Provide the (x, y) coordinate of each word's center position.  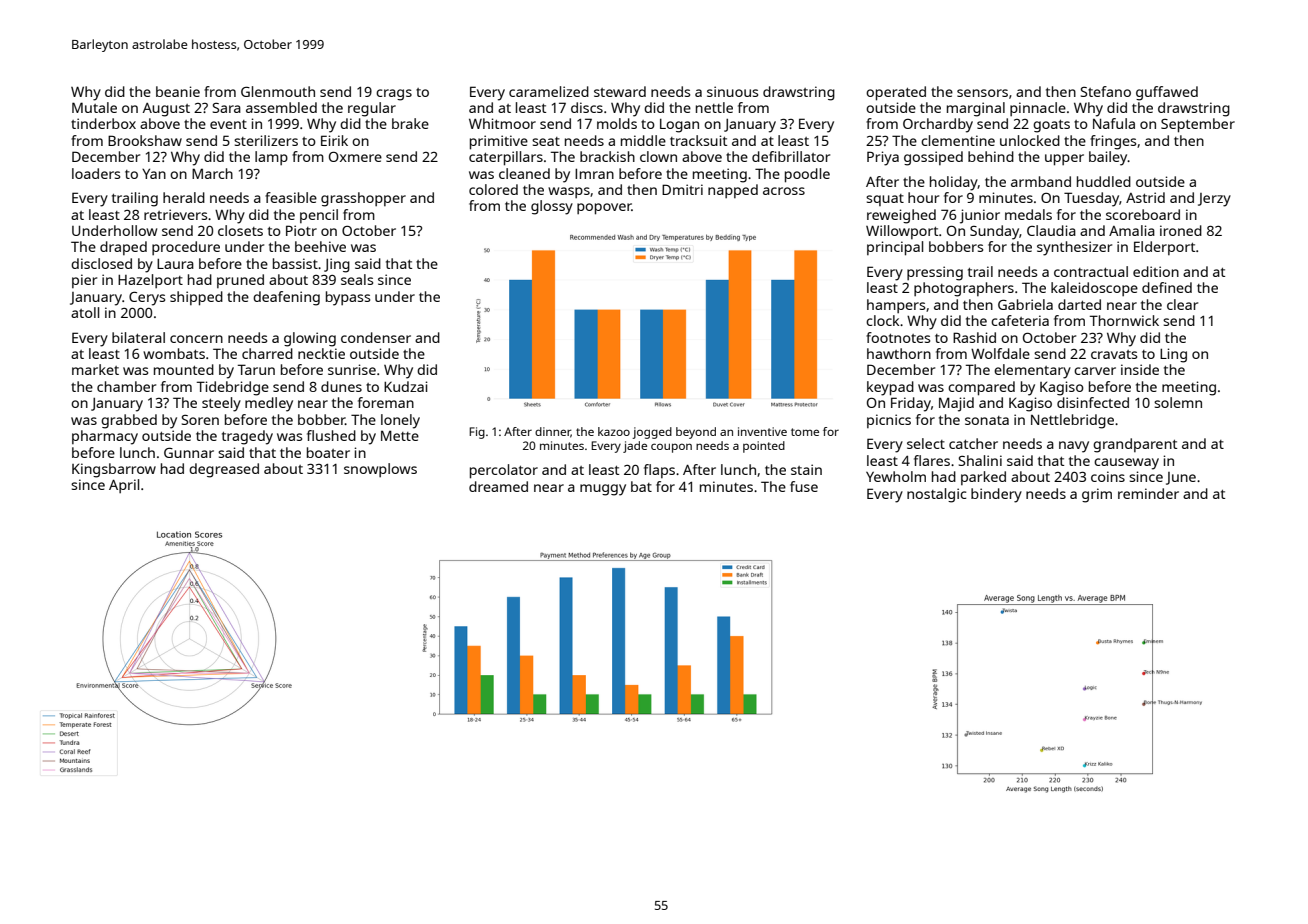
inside (1140, 369)
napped (733, 191)
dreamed (498, 486)
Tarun (256, 369)
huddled (1104, 181)
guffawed (1167, 93)
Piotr (301, 230)
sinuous (732, 91)
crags (394, 95)
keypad (890, 388)
